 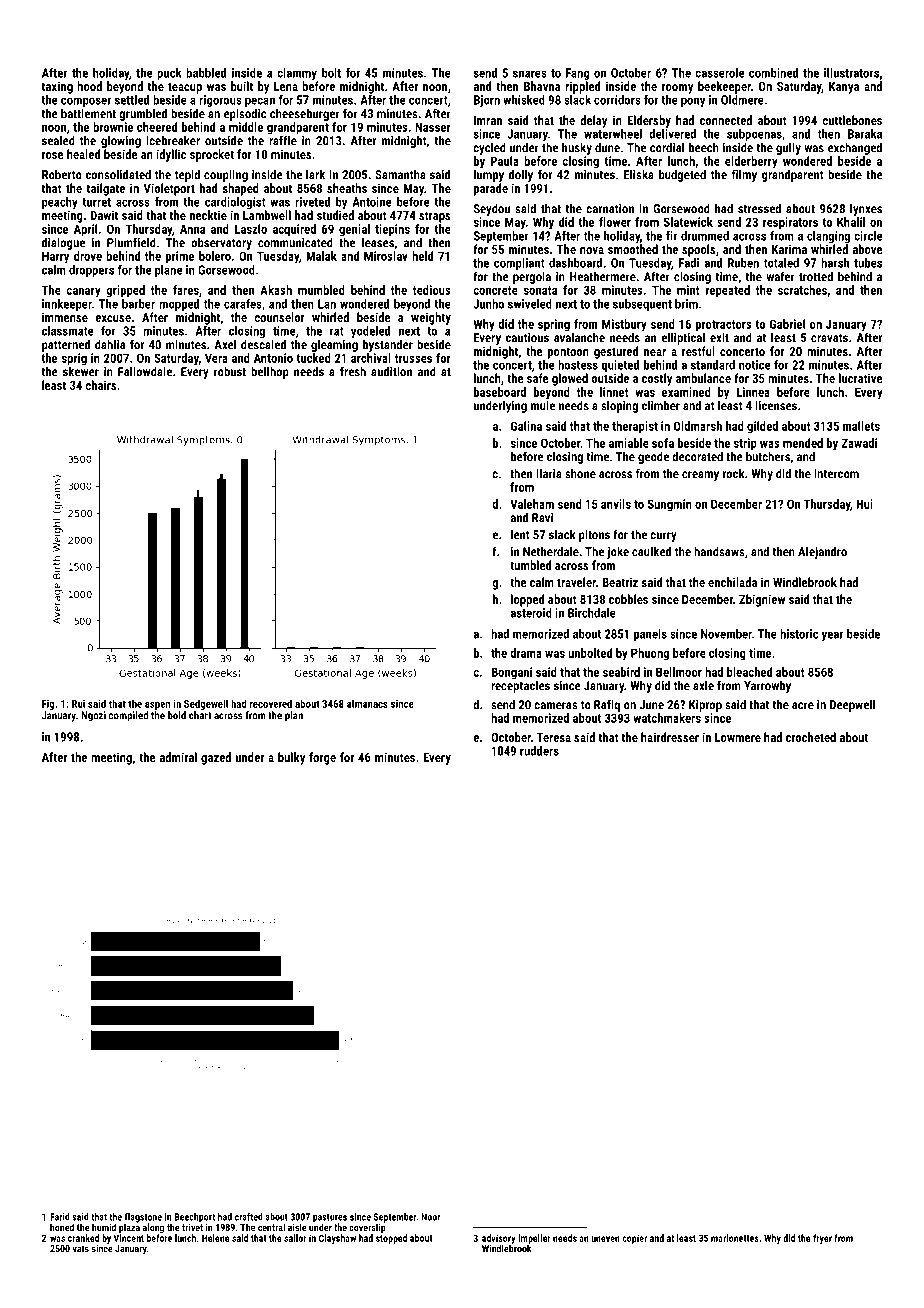 I want to click on rigorous, so click(x=220, y=101).
